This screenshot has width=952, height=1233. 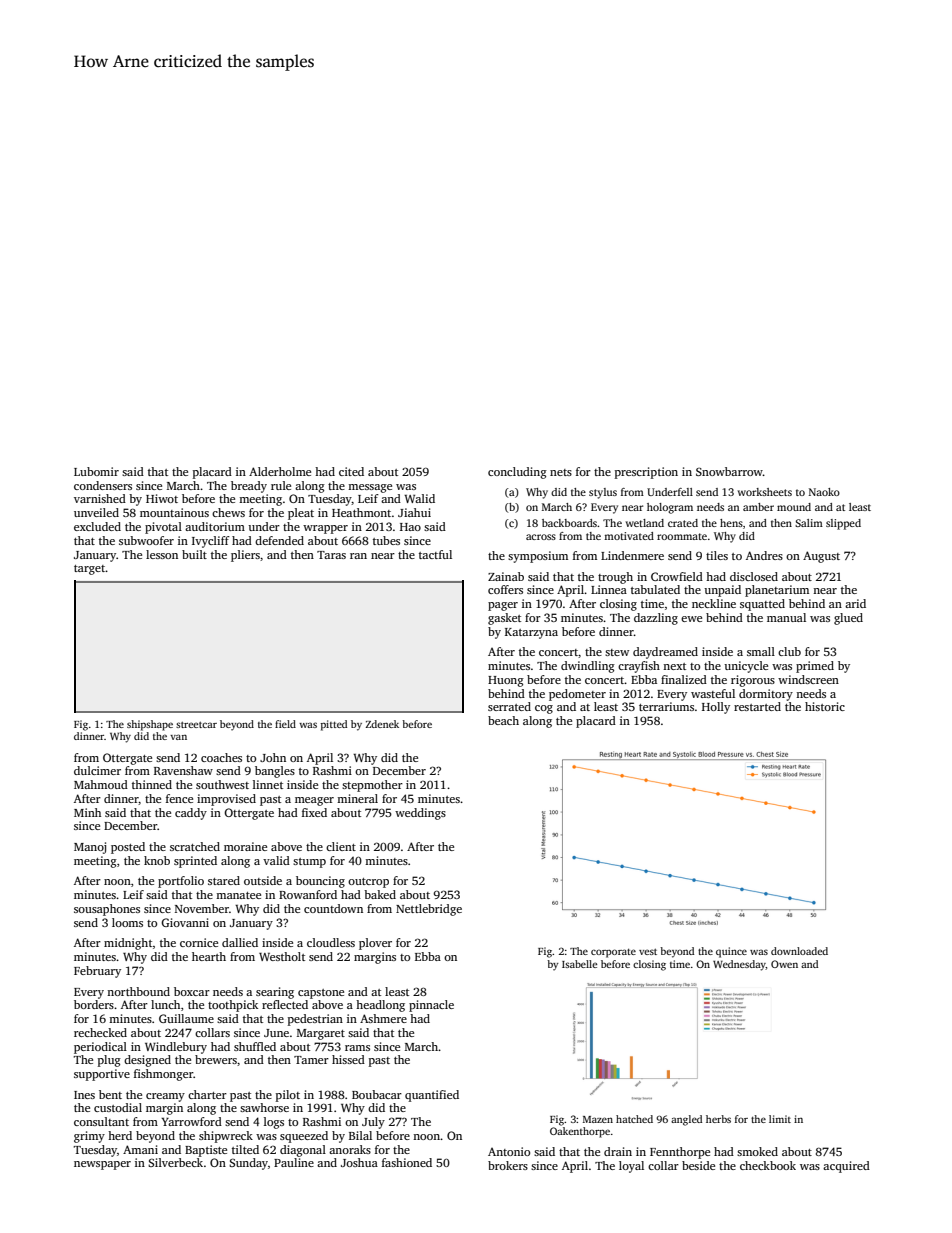 I want to click on small, so click(x=761, y=651).
